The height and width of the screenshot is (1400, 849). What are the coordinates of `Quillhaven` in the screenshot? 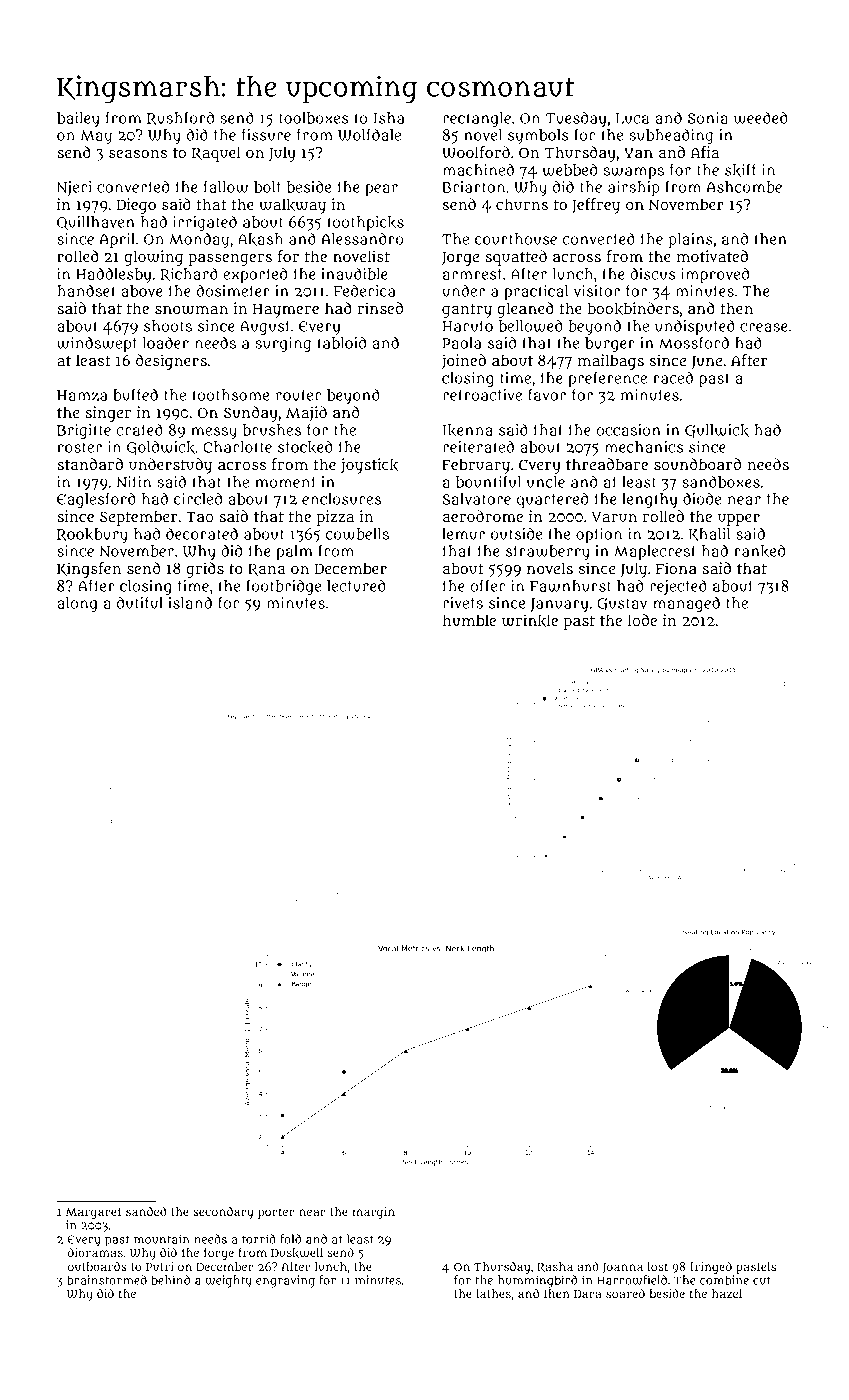 It's located at (96, 223).
